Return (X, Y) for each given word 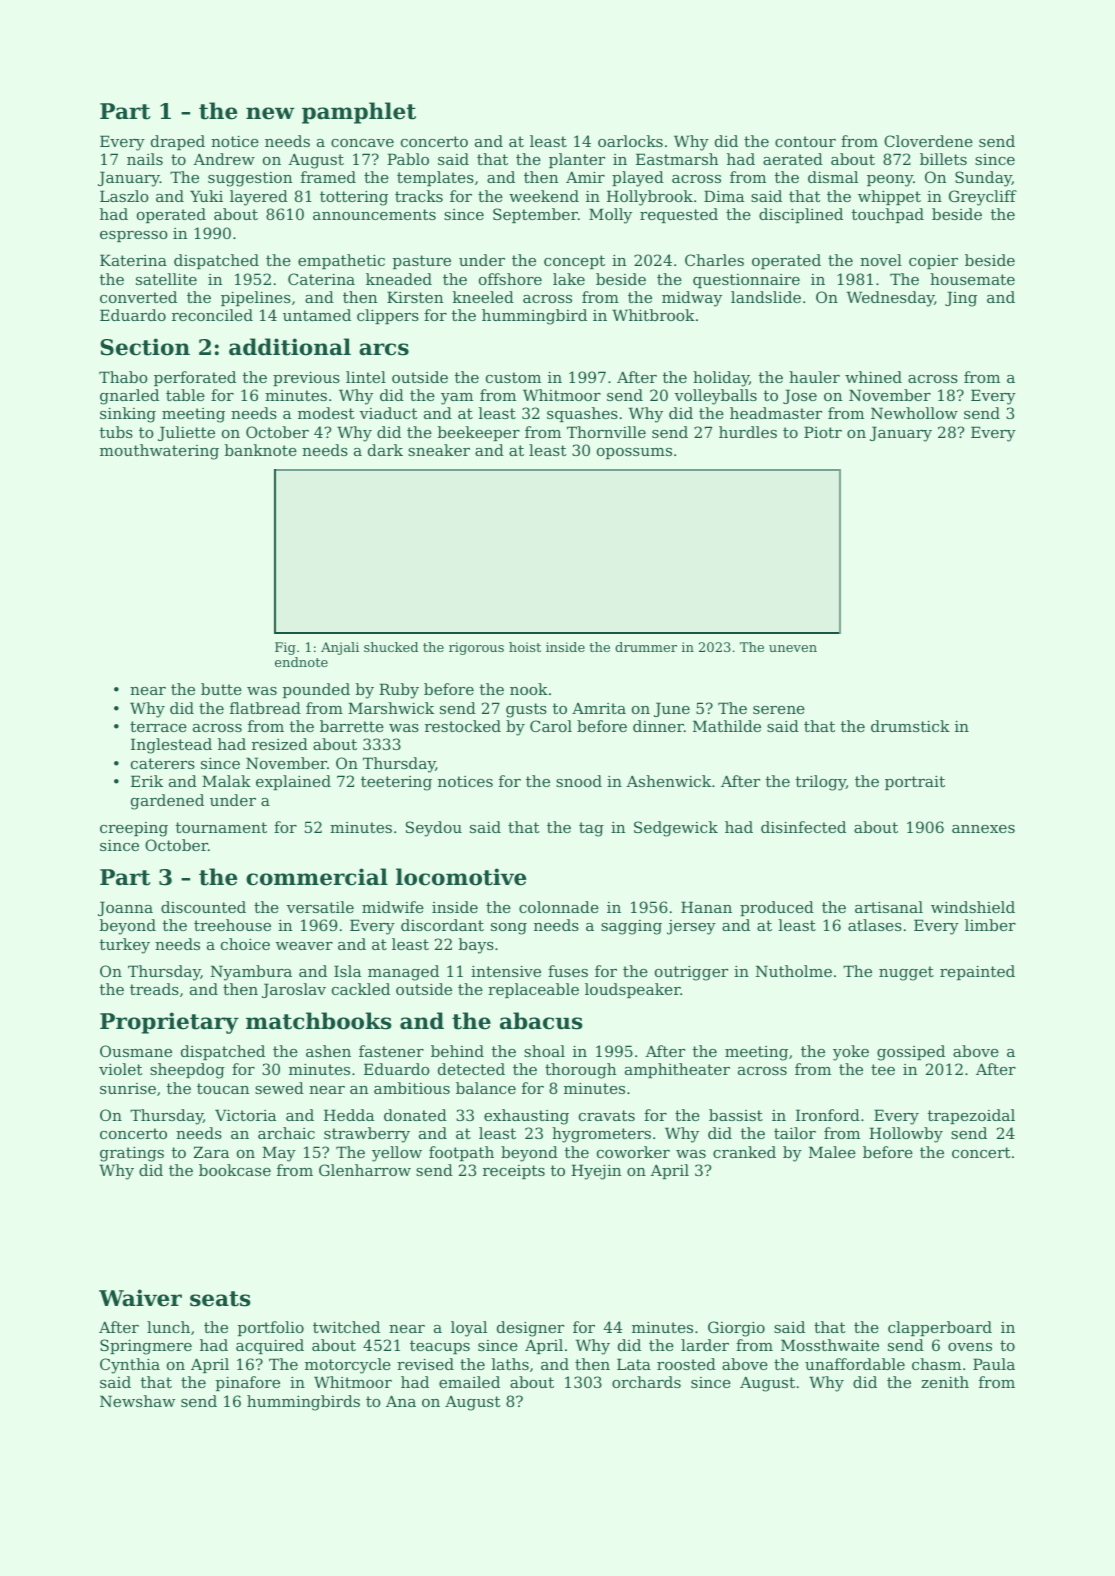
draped (178, 142)
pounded (316, 690)
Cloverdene (928, 141)
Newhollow (914, 413)
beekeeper (479, 433)
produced (777, 908)
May (279, 1154)
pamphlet (359, 113)
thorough (580, 1071)
